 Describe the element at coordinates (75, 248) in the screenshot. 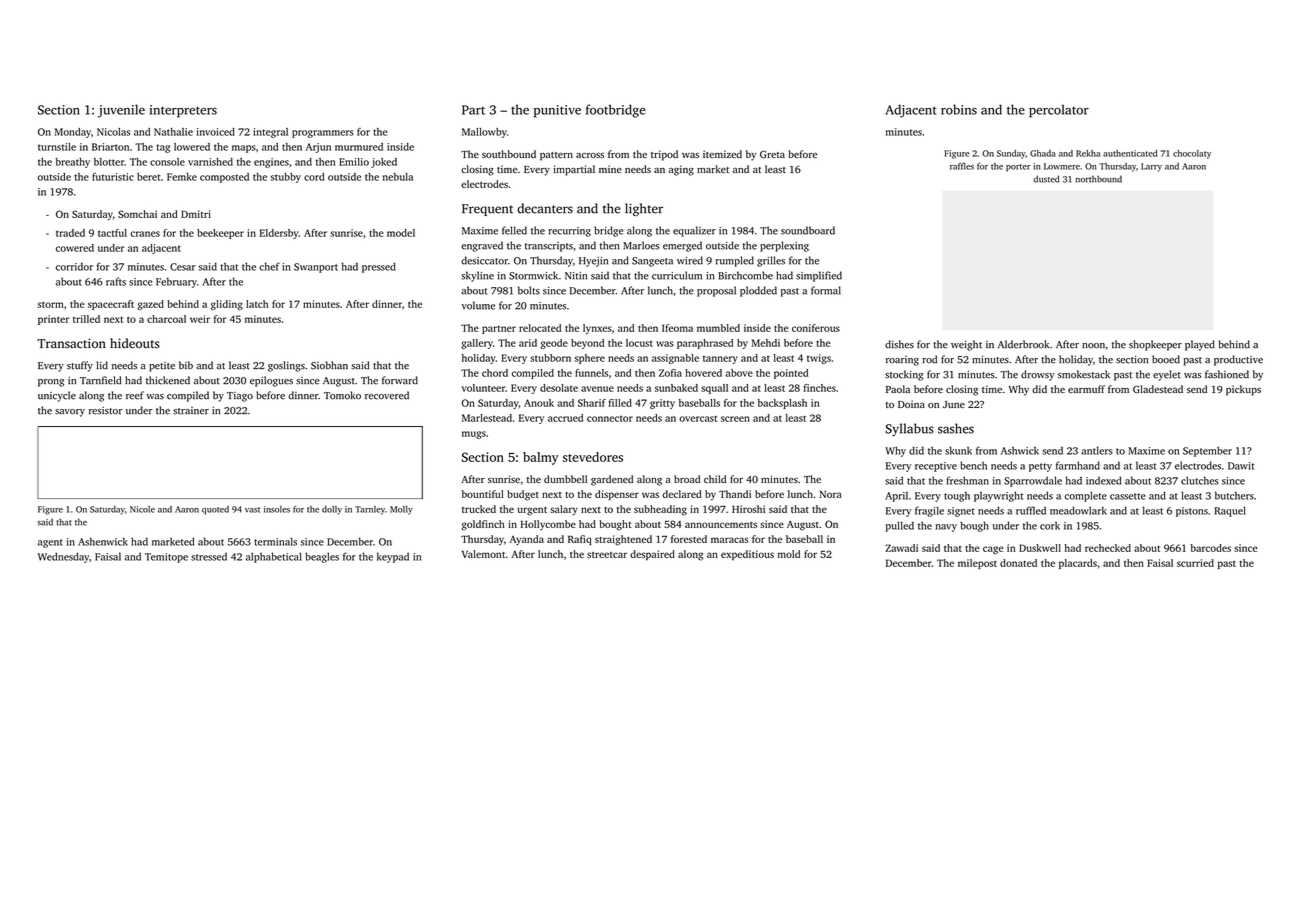

I see `cowered` at that location.
